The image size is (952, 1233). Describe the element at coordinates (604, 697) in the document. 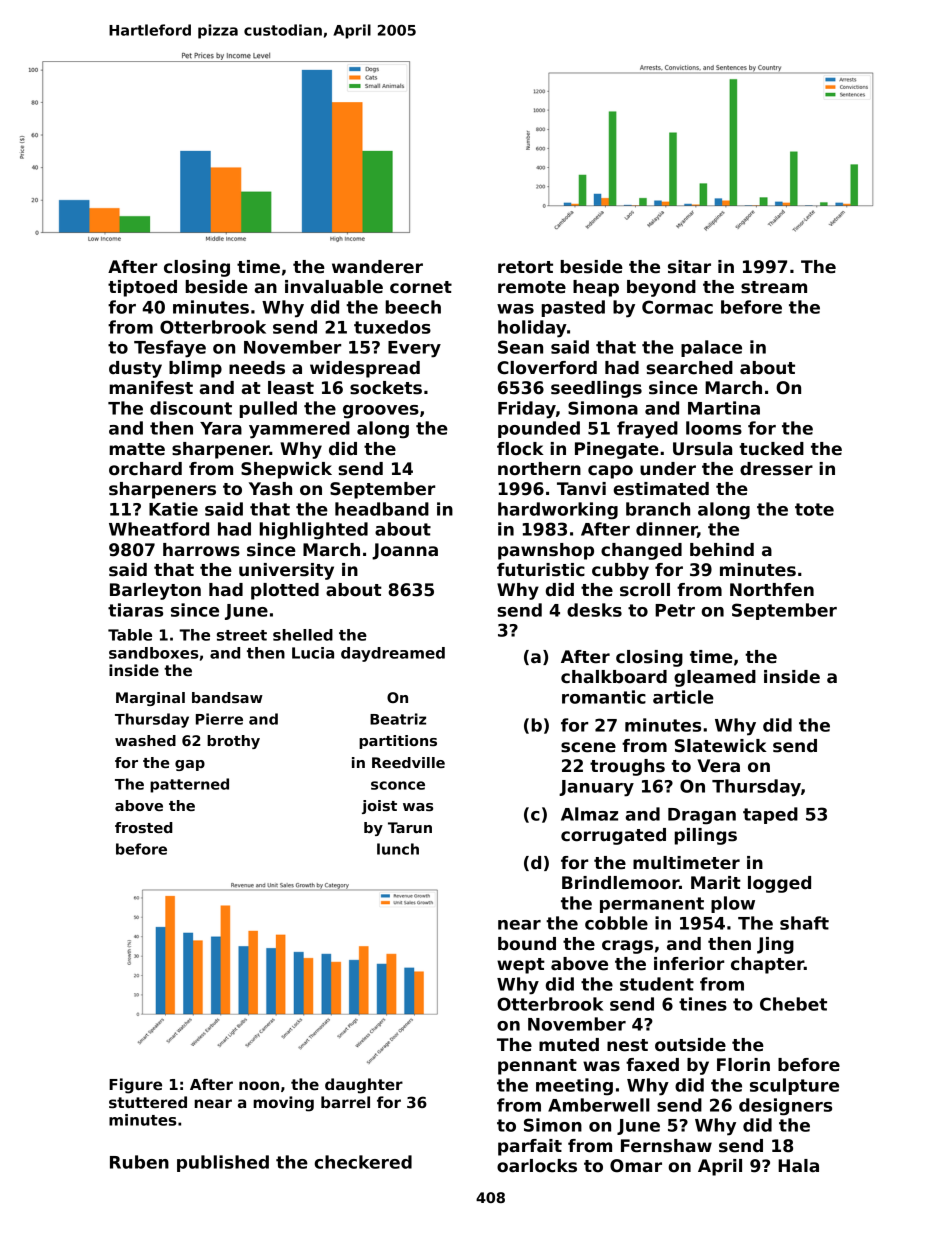

I see `romantic` at that location.
